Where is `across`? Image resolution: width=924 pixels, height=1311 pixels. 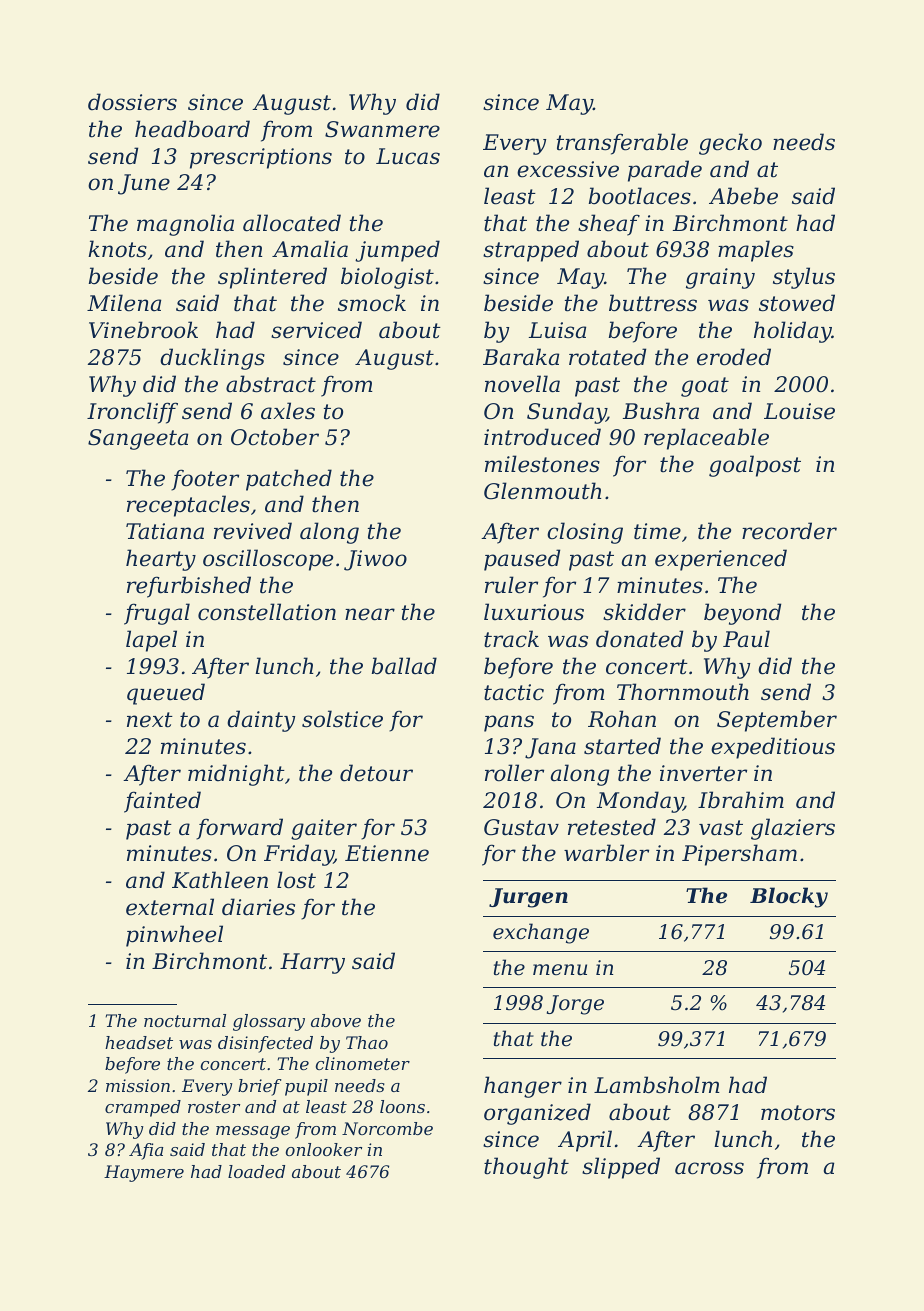 across is located at coordinates (709, 1168).
